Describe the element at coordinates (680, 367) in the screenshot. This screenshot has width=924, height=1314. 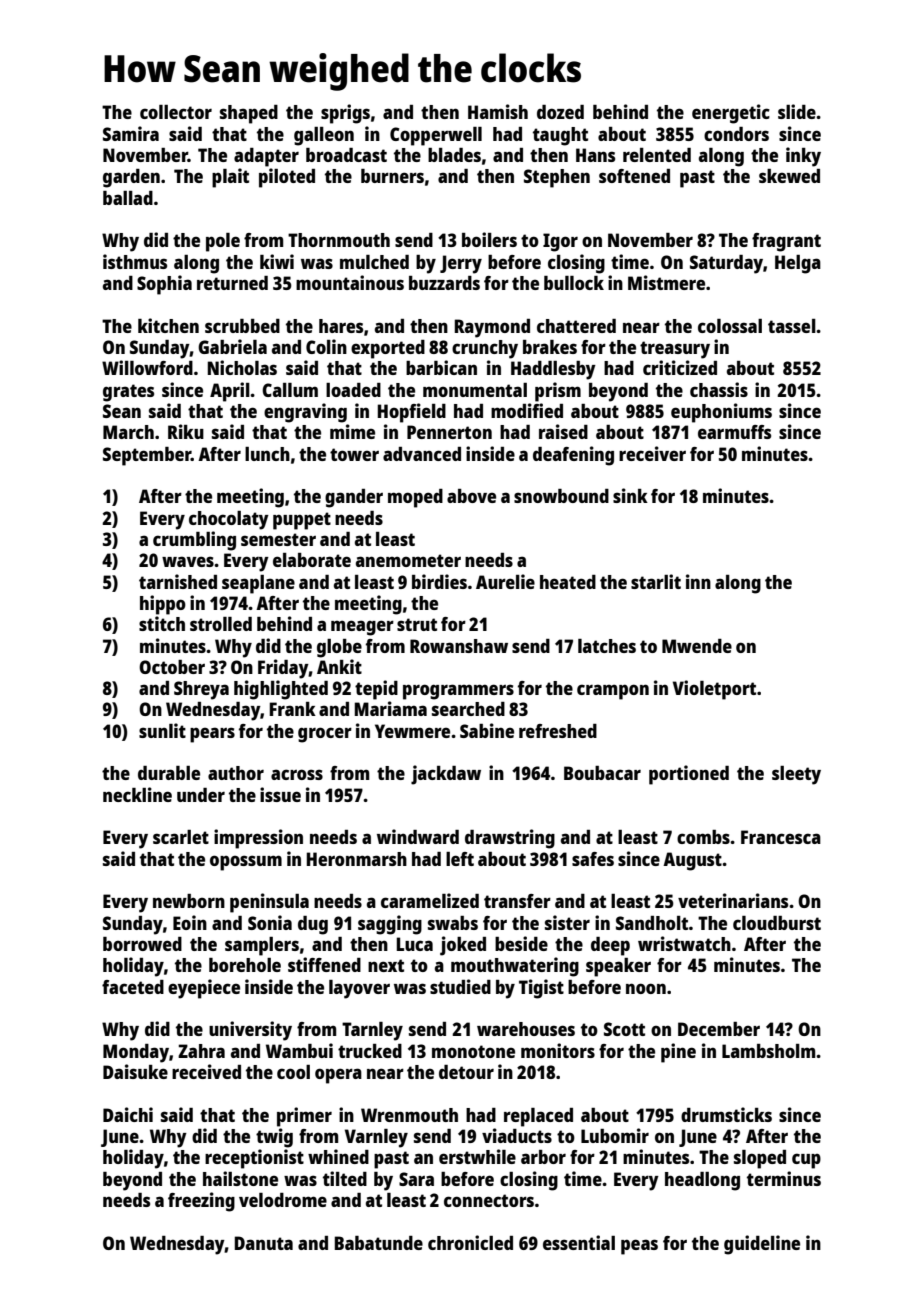
I see `criticized` at that location.
